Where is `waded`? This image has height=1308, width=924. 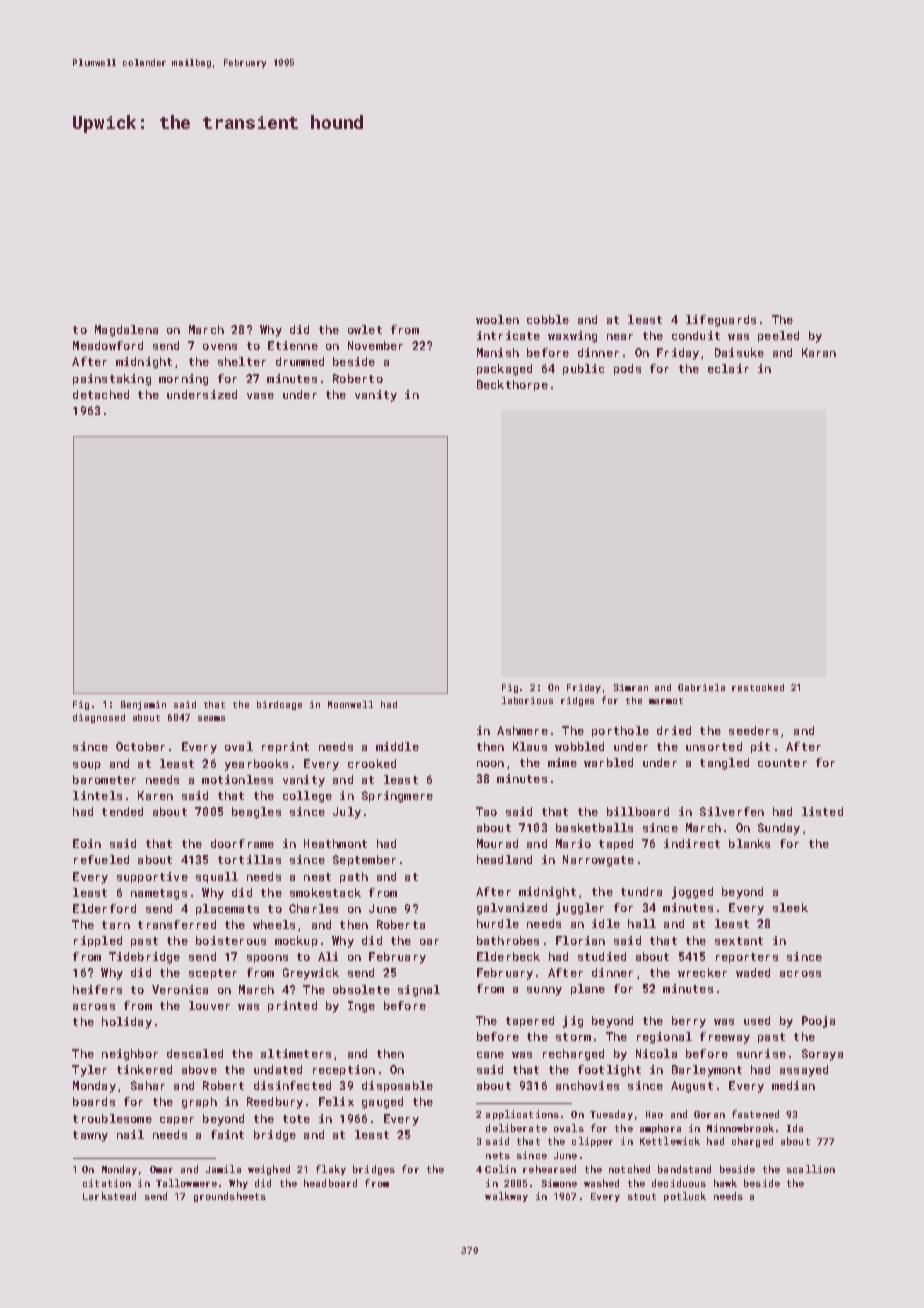
waded is located at coordinates (753, 972).
